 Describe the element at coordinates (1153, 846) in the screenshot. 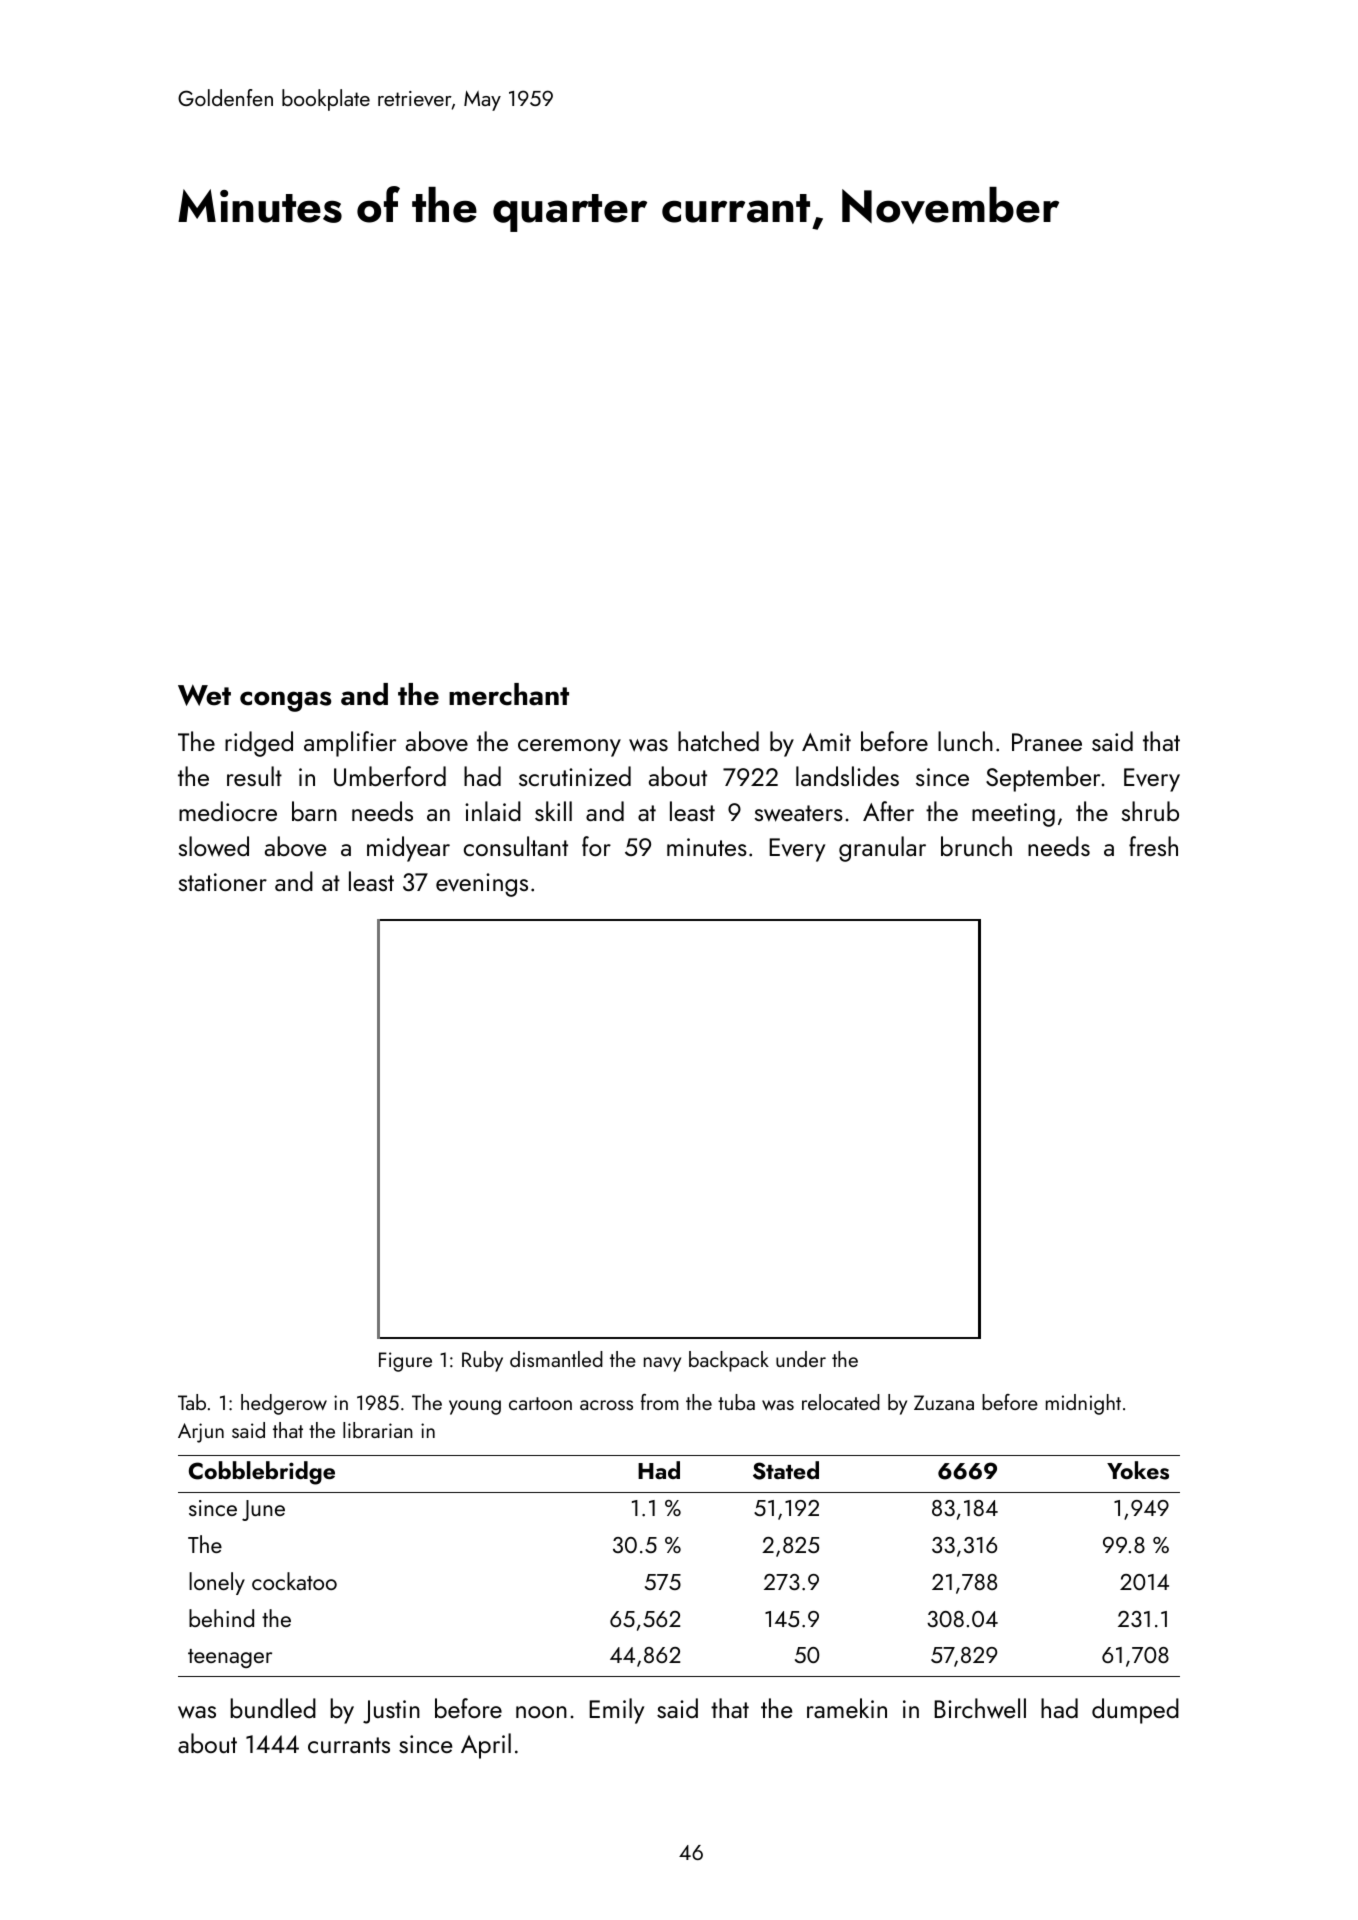

I see `fresh` at that location.
